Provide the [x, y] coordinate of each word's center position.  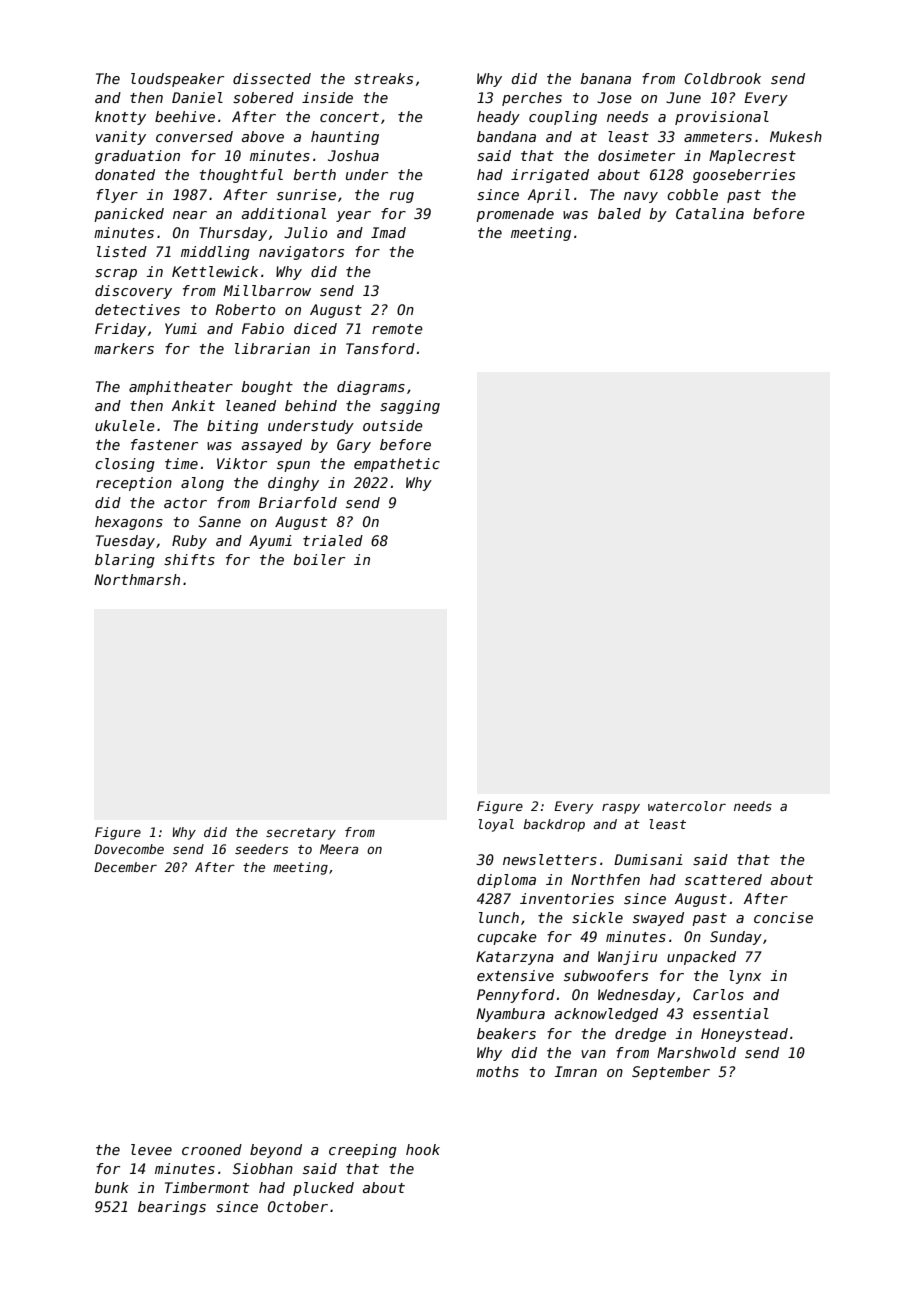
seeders [261, 849]
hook [423, 1149]
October [298, 1206]
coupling [563, 118]
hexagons [129, 523]
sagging [410, 407]
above [263, 136]
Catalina [710, 213]
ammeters [718, 137]
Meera [339, 849]
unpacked [701, 958]
